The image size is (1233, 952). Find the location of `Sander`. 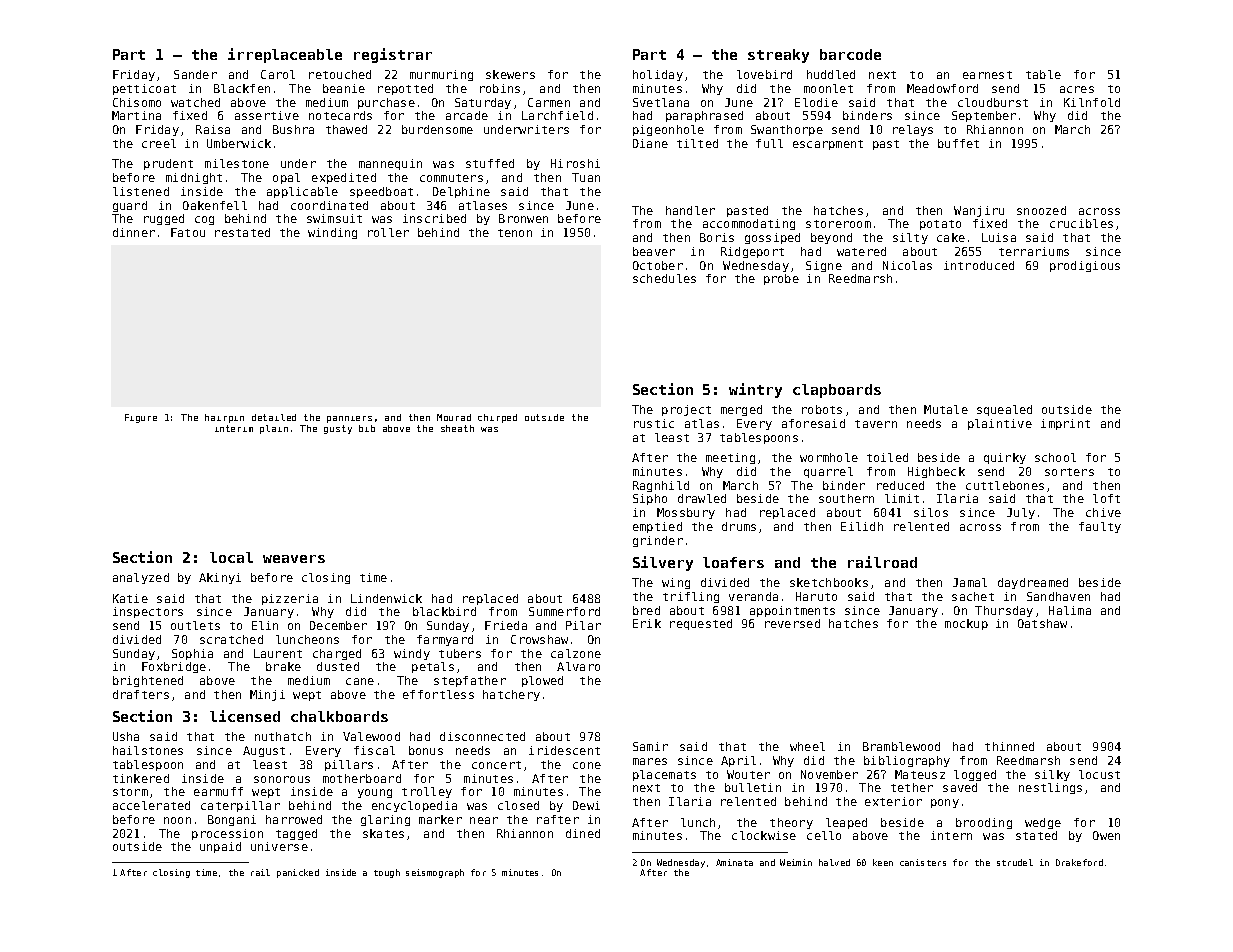

Sander is located at coordinates (195, 74).
